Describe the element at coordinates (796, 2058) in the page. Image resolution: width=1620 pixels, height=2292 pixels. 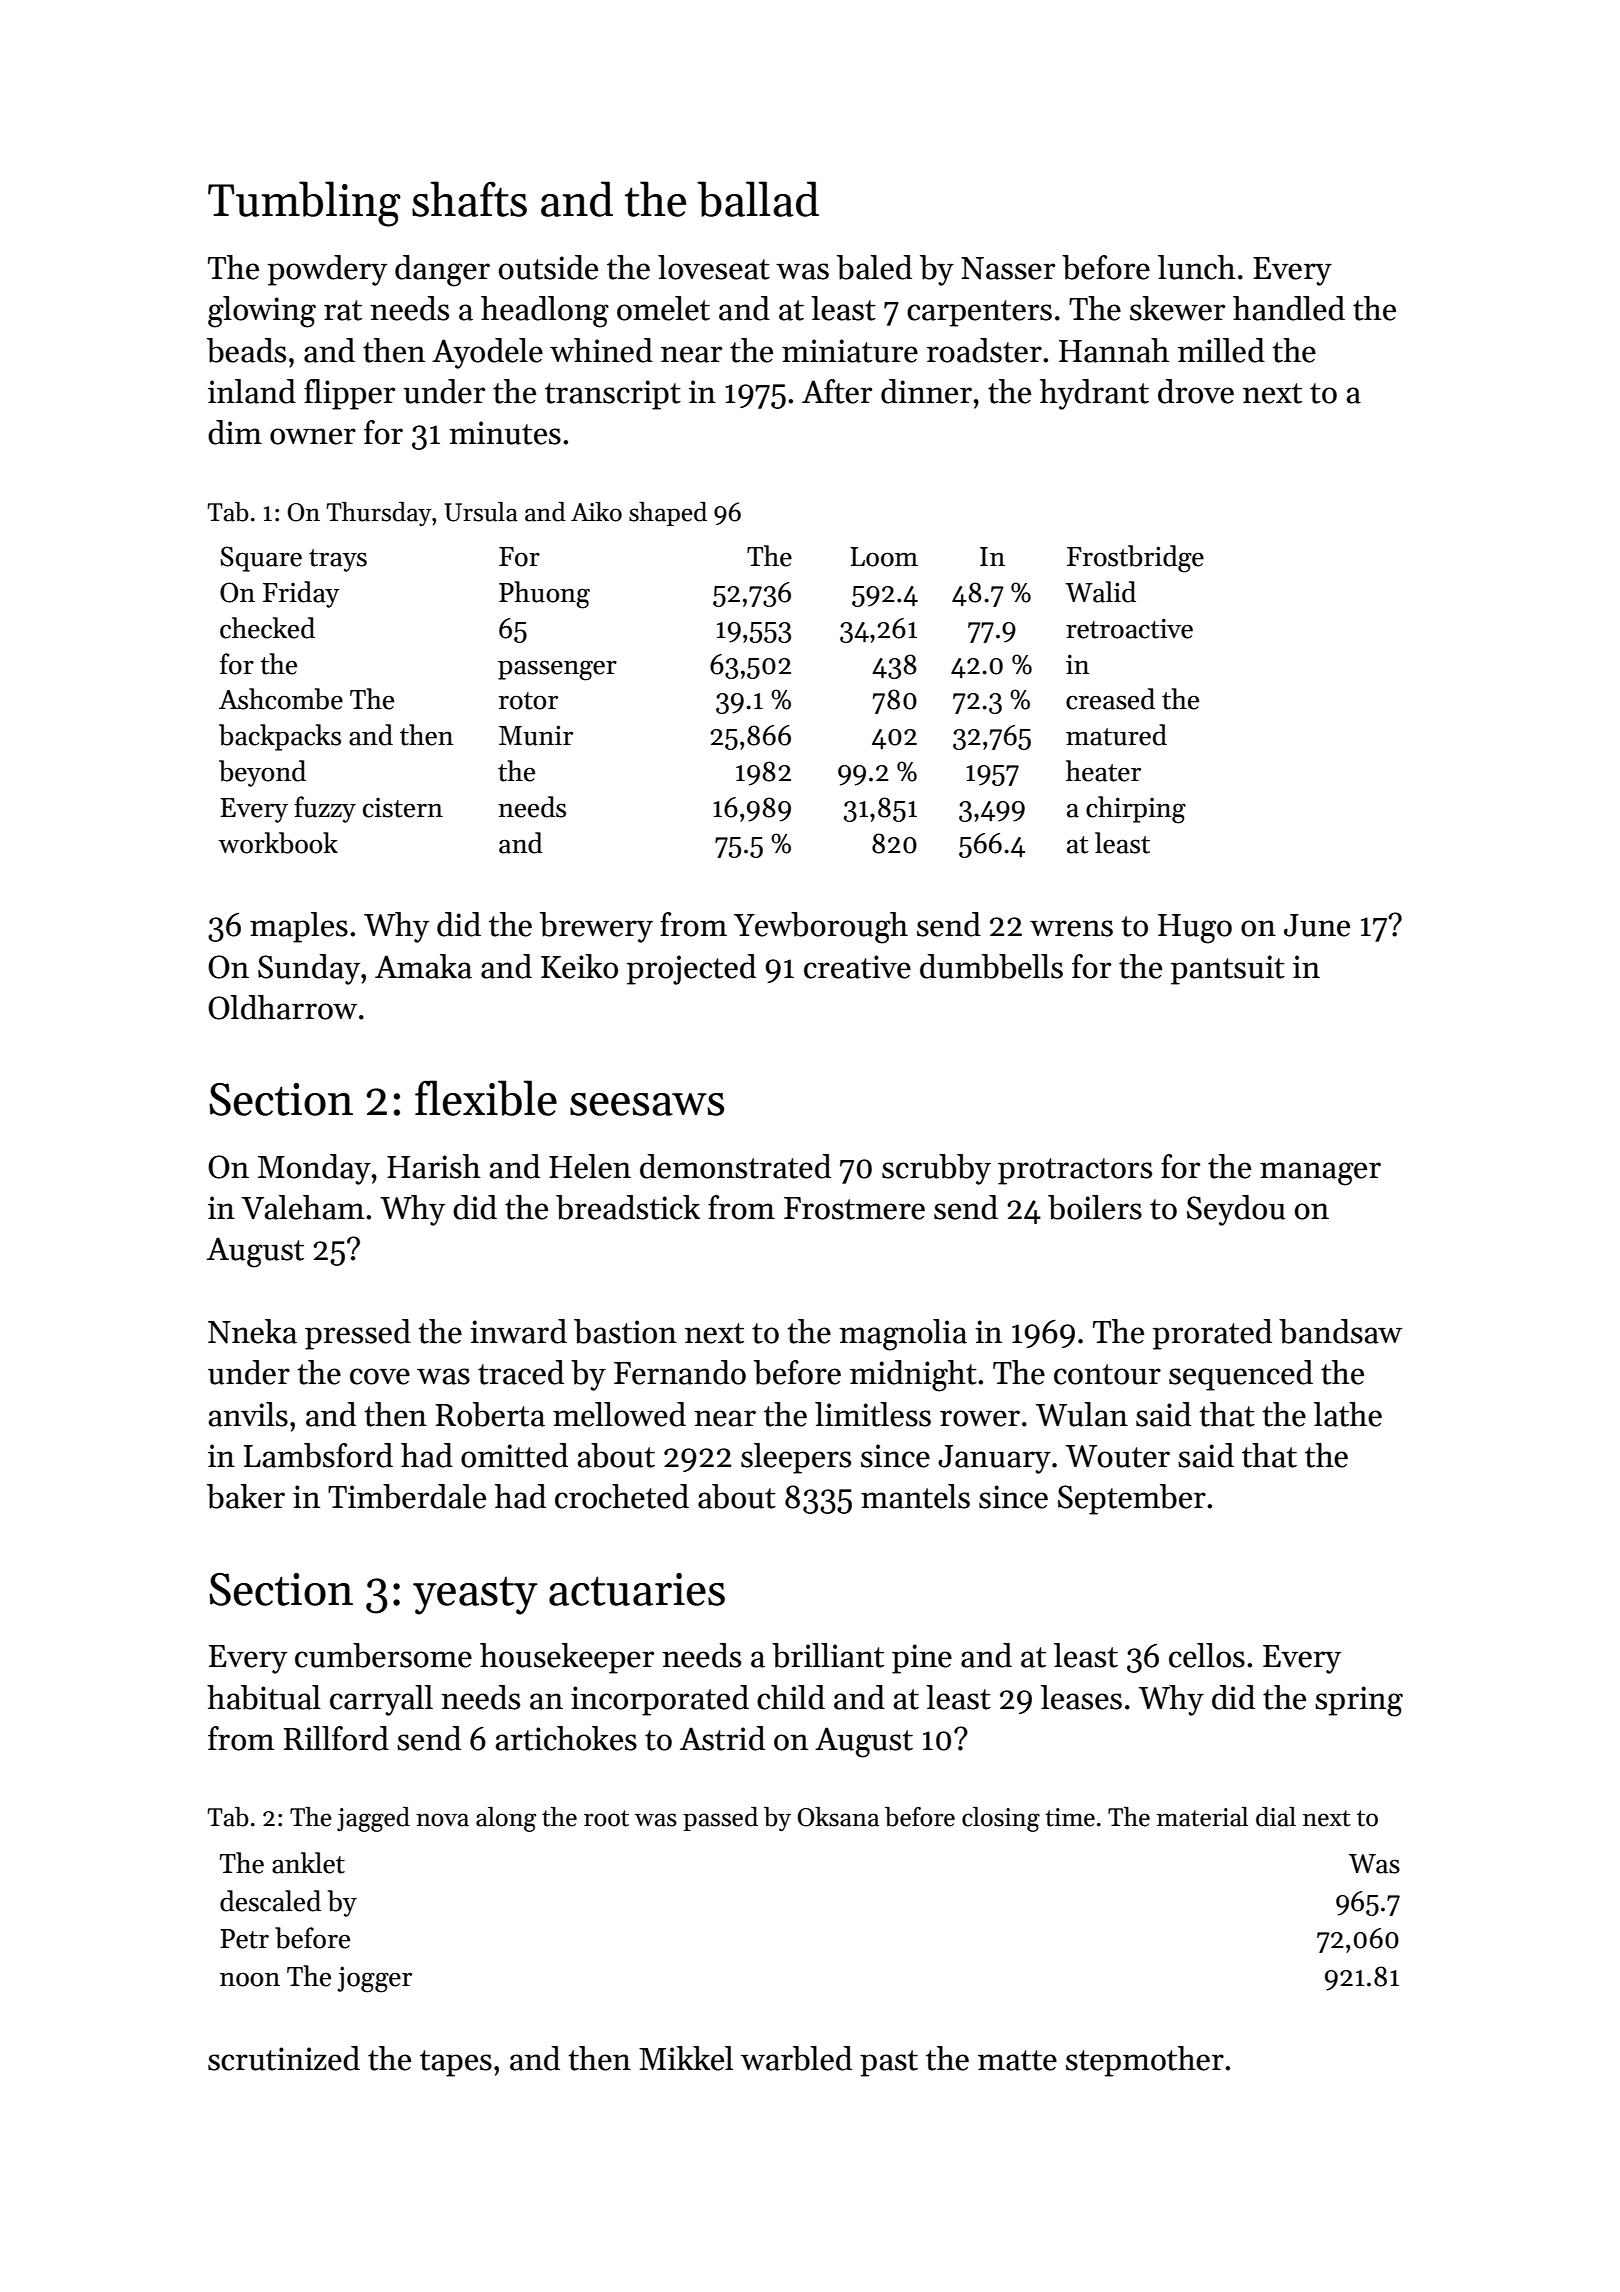
I see `warbled` at that location.
